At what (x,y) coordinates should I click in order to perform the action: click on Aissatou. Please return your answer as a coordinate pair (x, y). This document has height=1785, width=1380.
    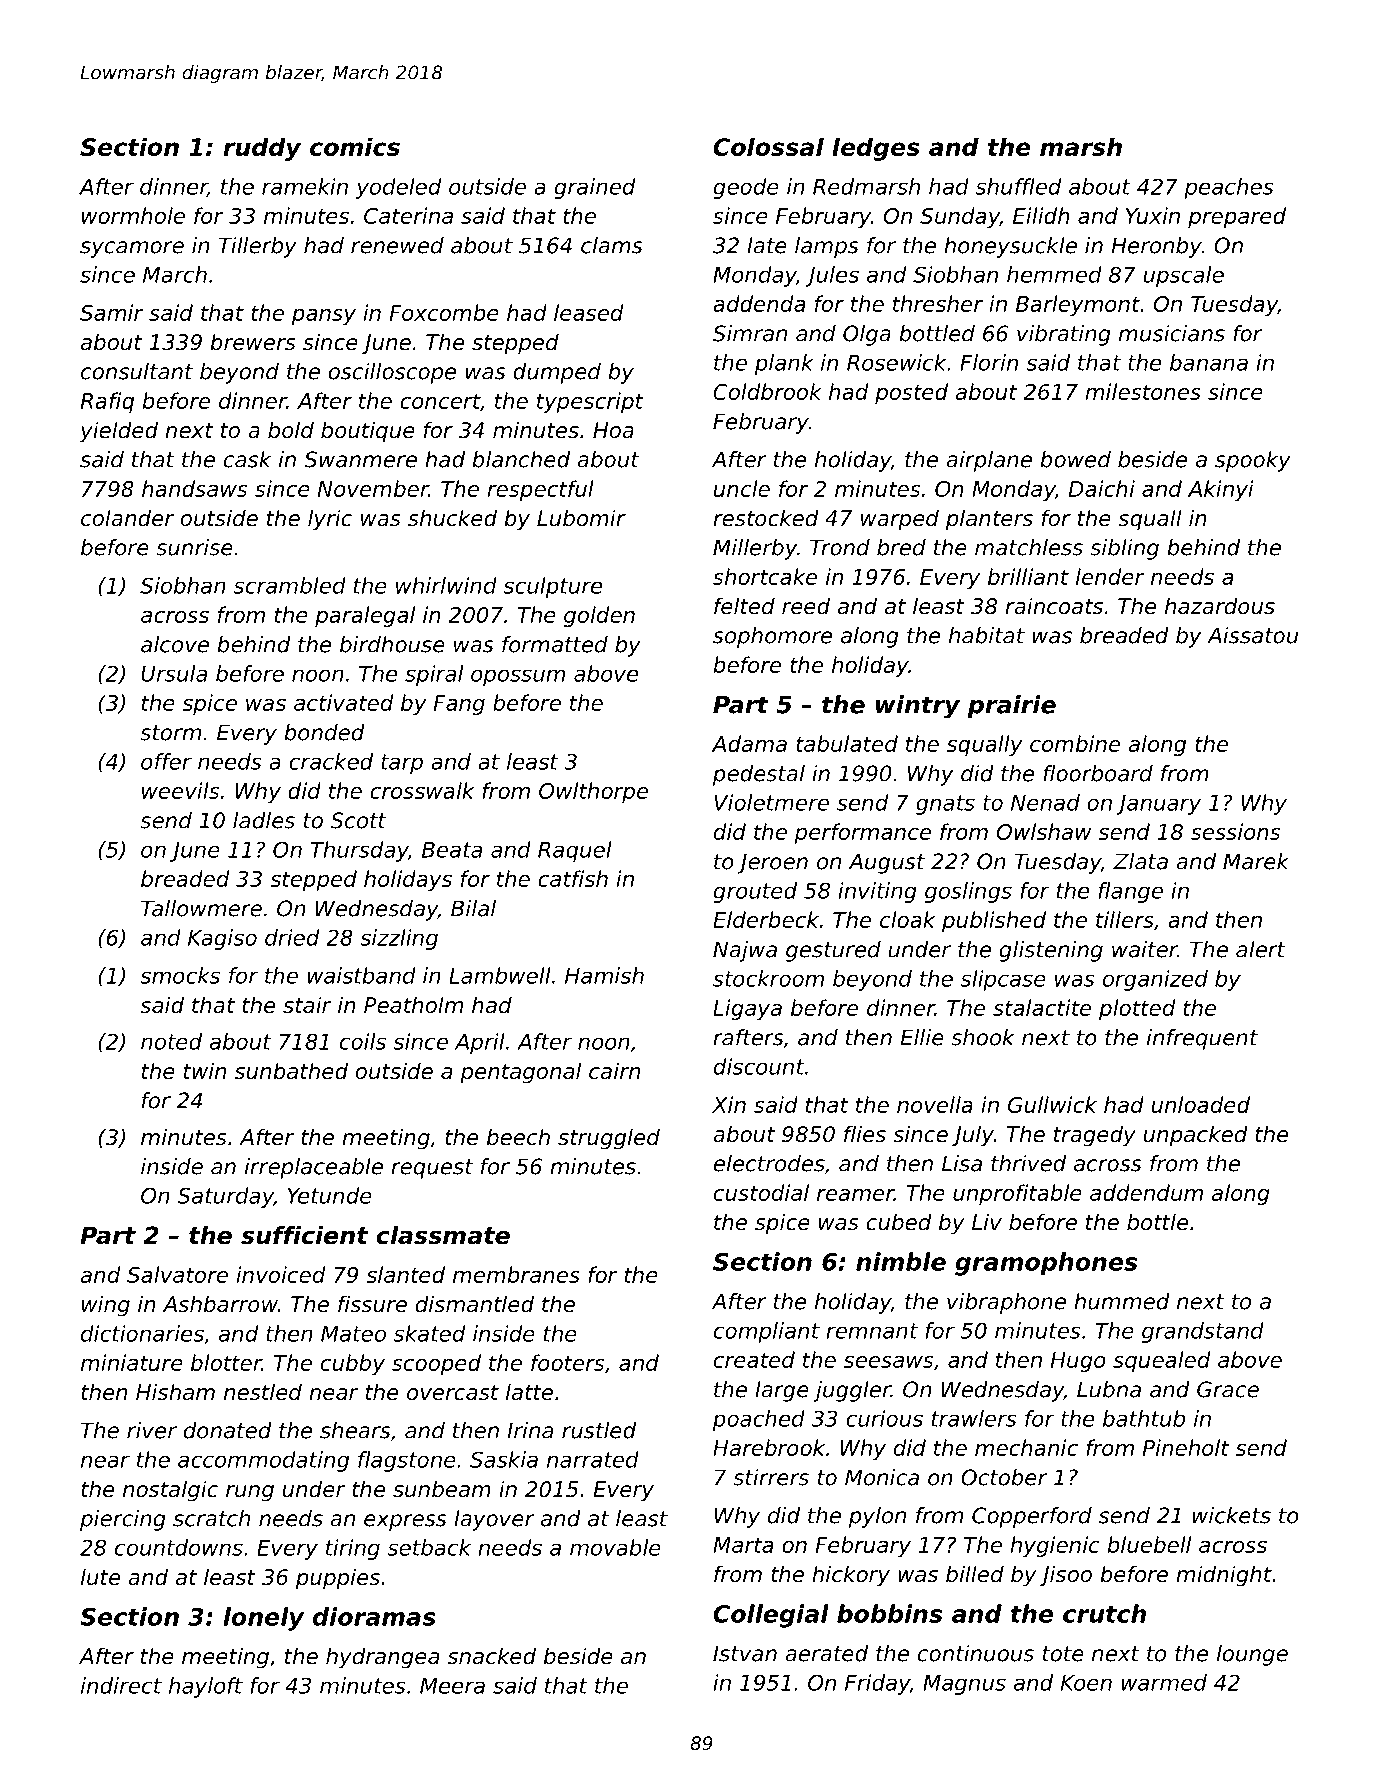
    Looking at the image, I should click on (1252, 635).
